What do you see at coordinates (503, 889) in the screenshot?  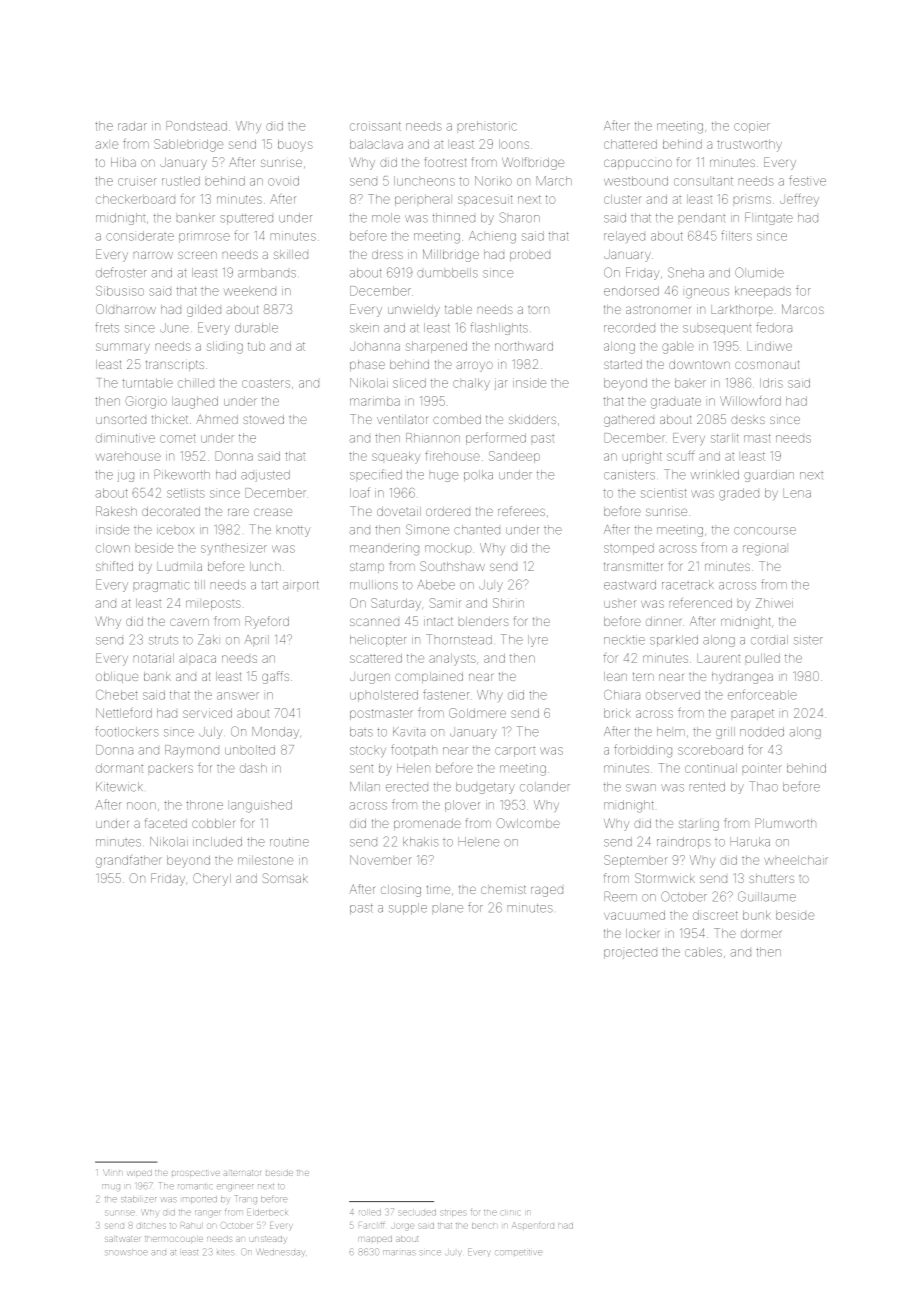 I see `chemist` at bounding box center [503, 889].
